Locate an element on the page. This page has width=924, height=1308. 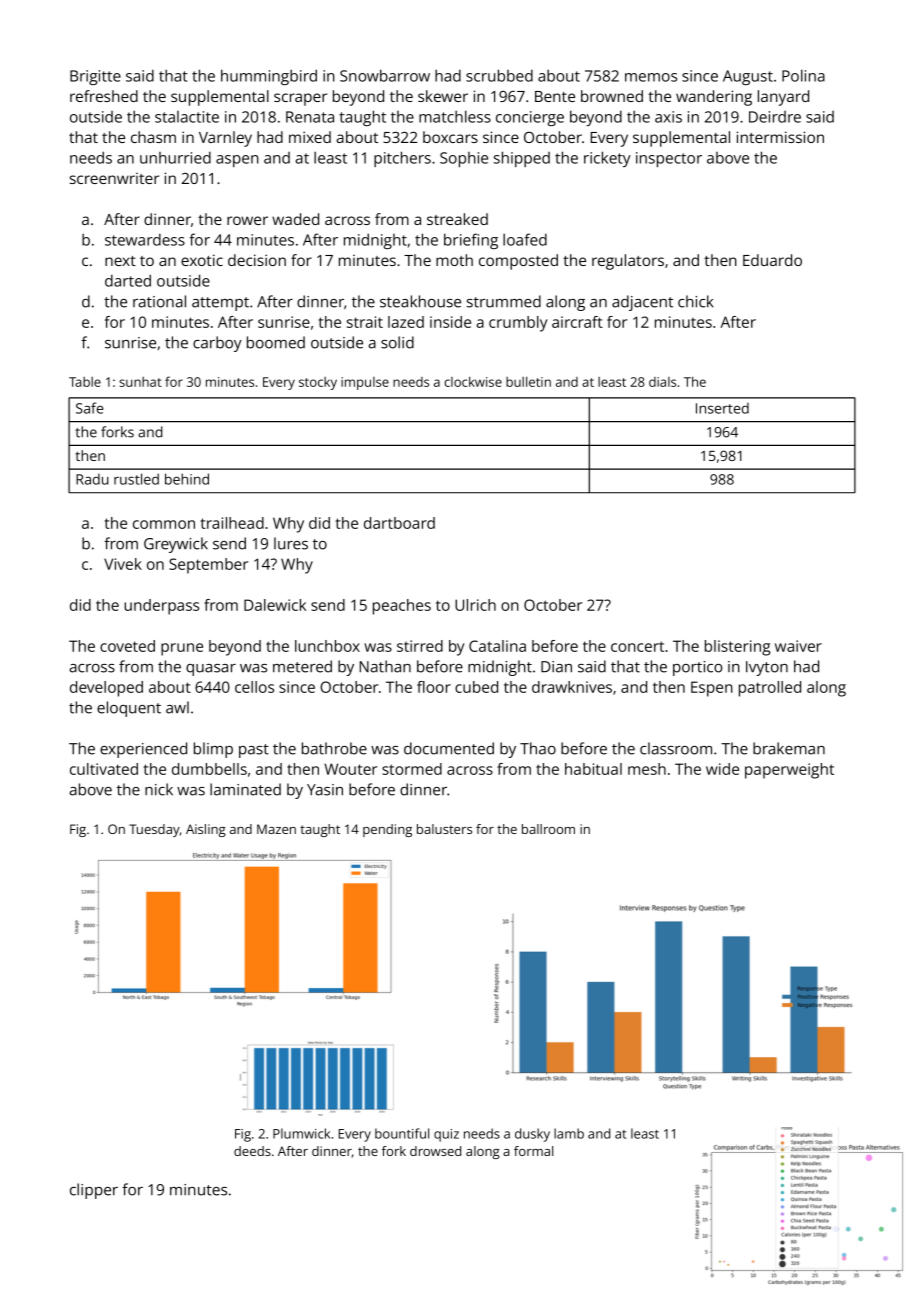
Polina is located at coordinates (803, 75).
